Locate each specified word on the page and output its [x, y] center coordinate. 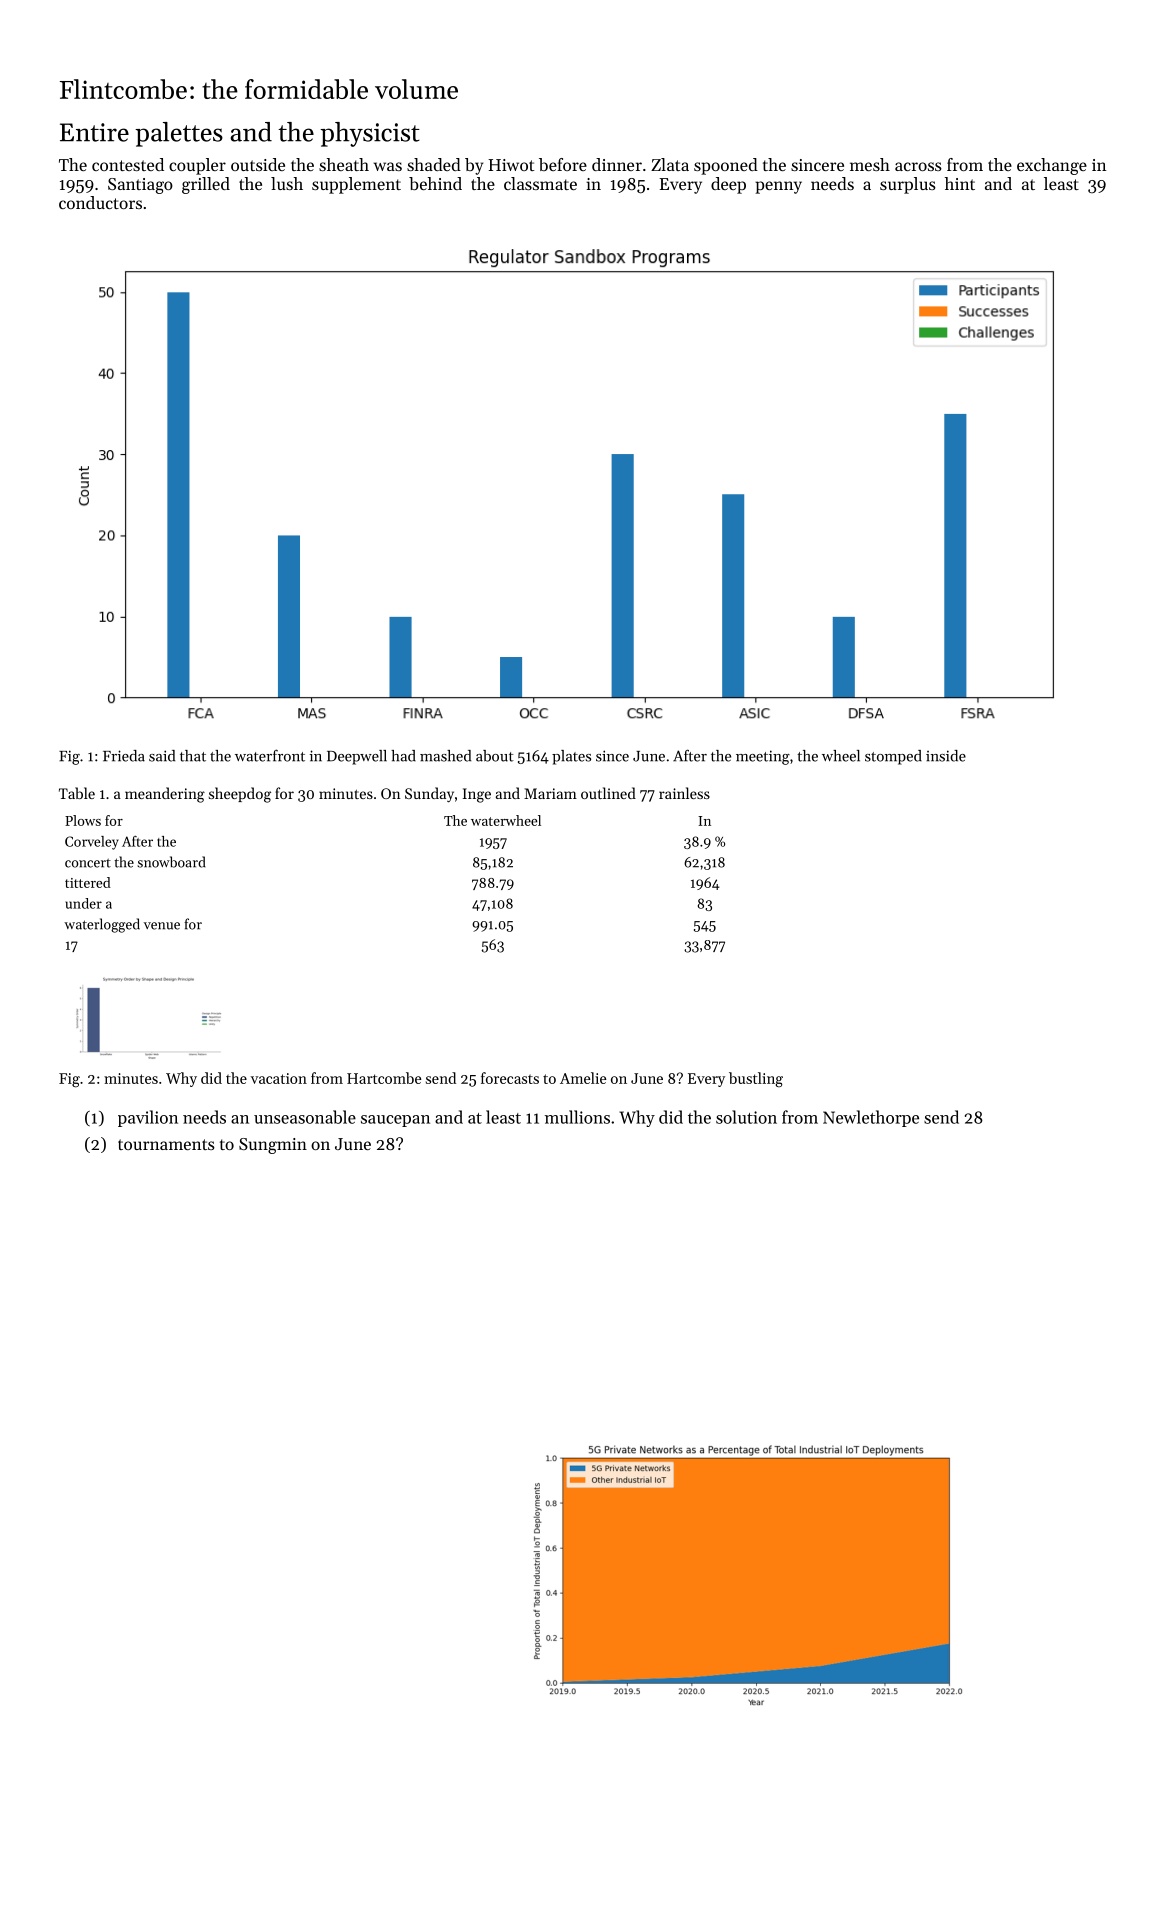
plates [571, 757]
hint [960, 183]
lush [287, 183]
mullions [577, 1117]
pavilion [148, 1118]
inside [946, 756]
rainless [684, 793]
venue [162, 926]
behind [435, 183]
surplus [908, 185]
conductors [100, 202]
